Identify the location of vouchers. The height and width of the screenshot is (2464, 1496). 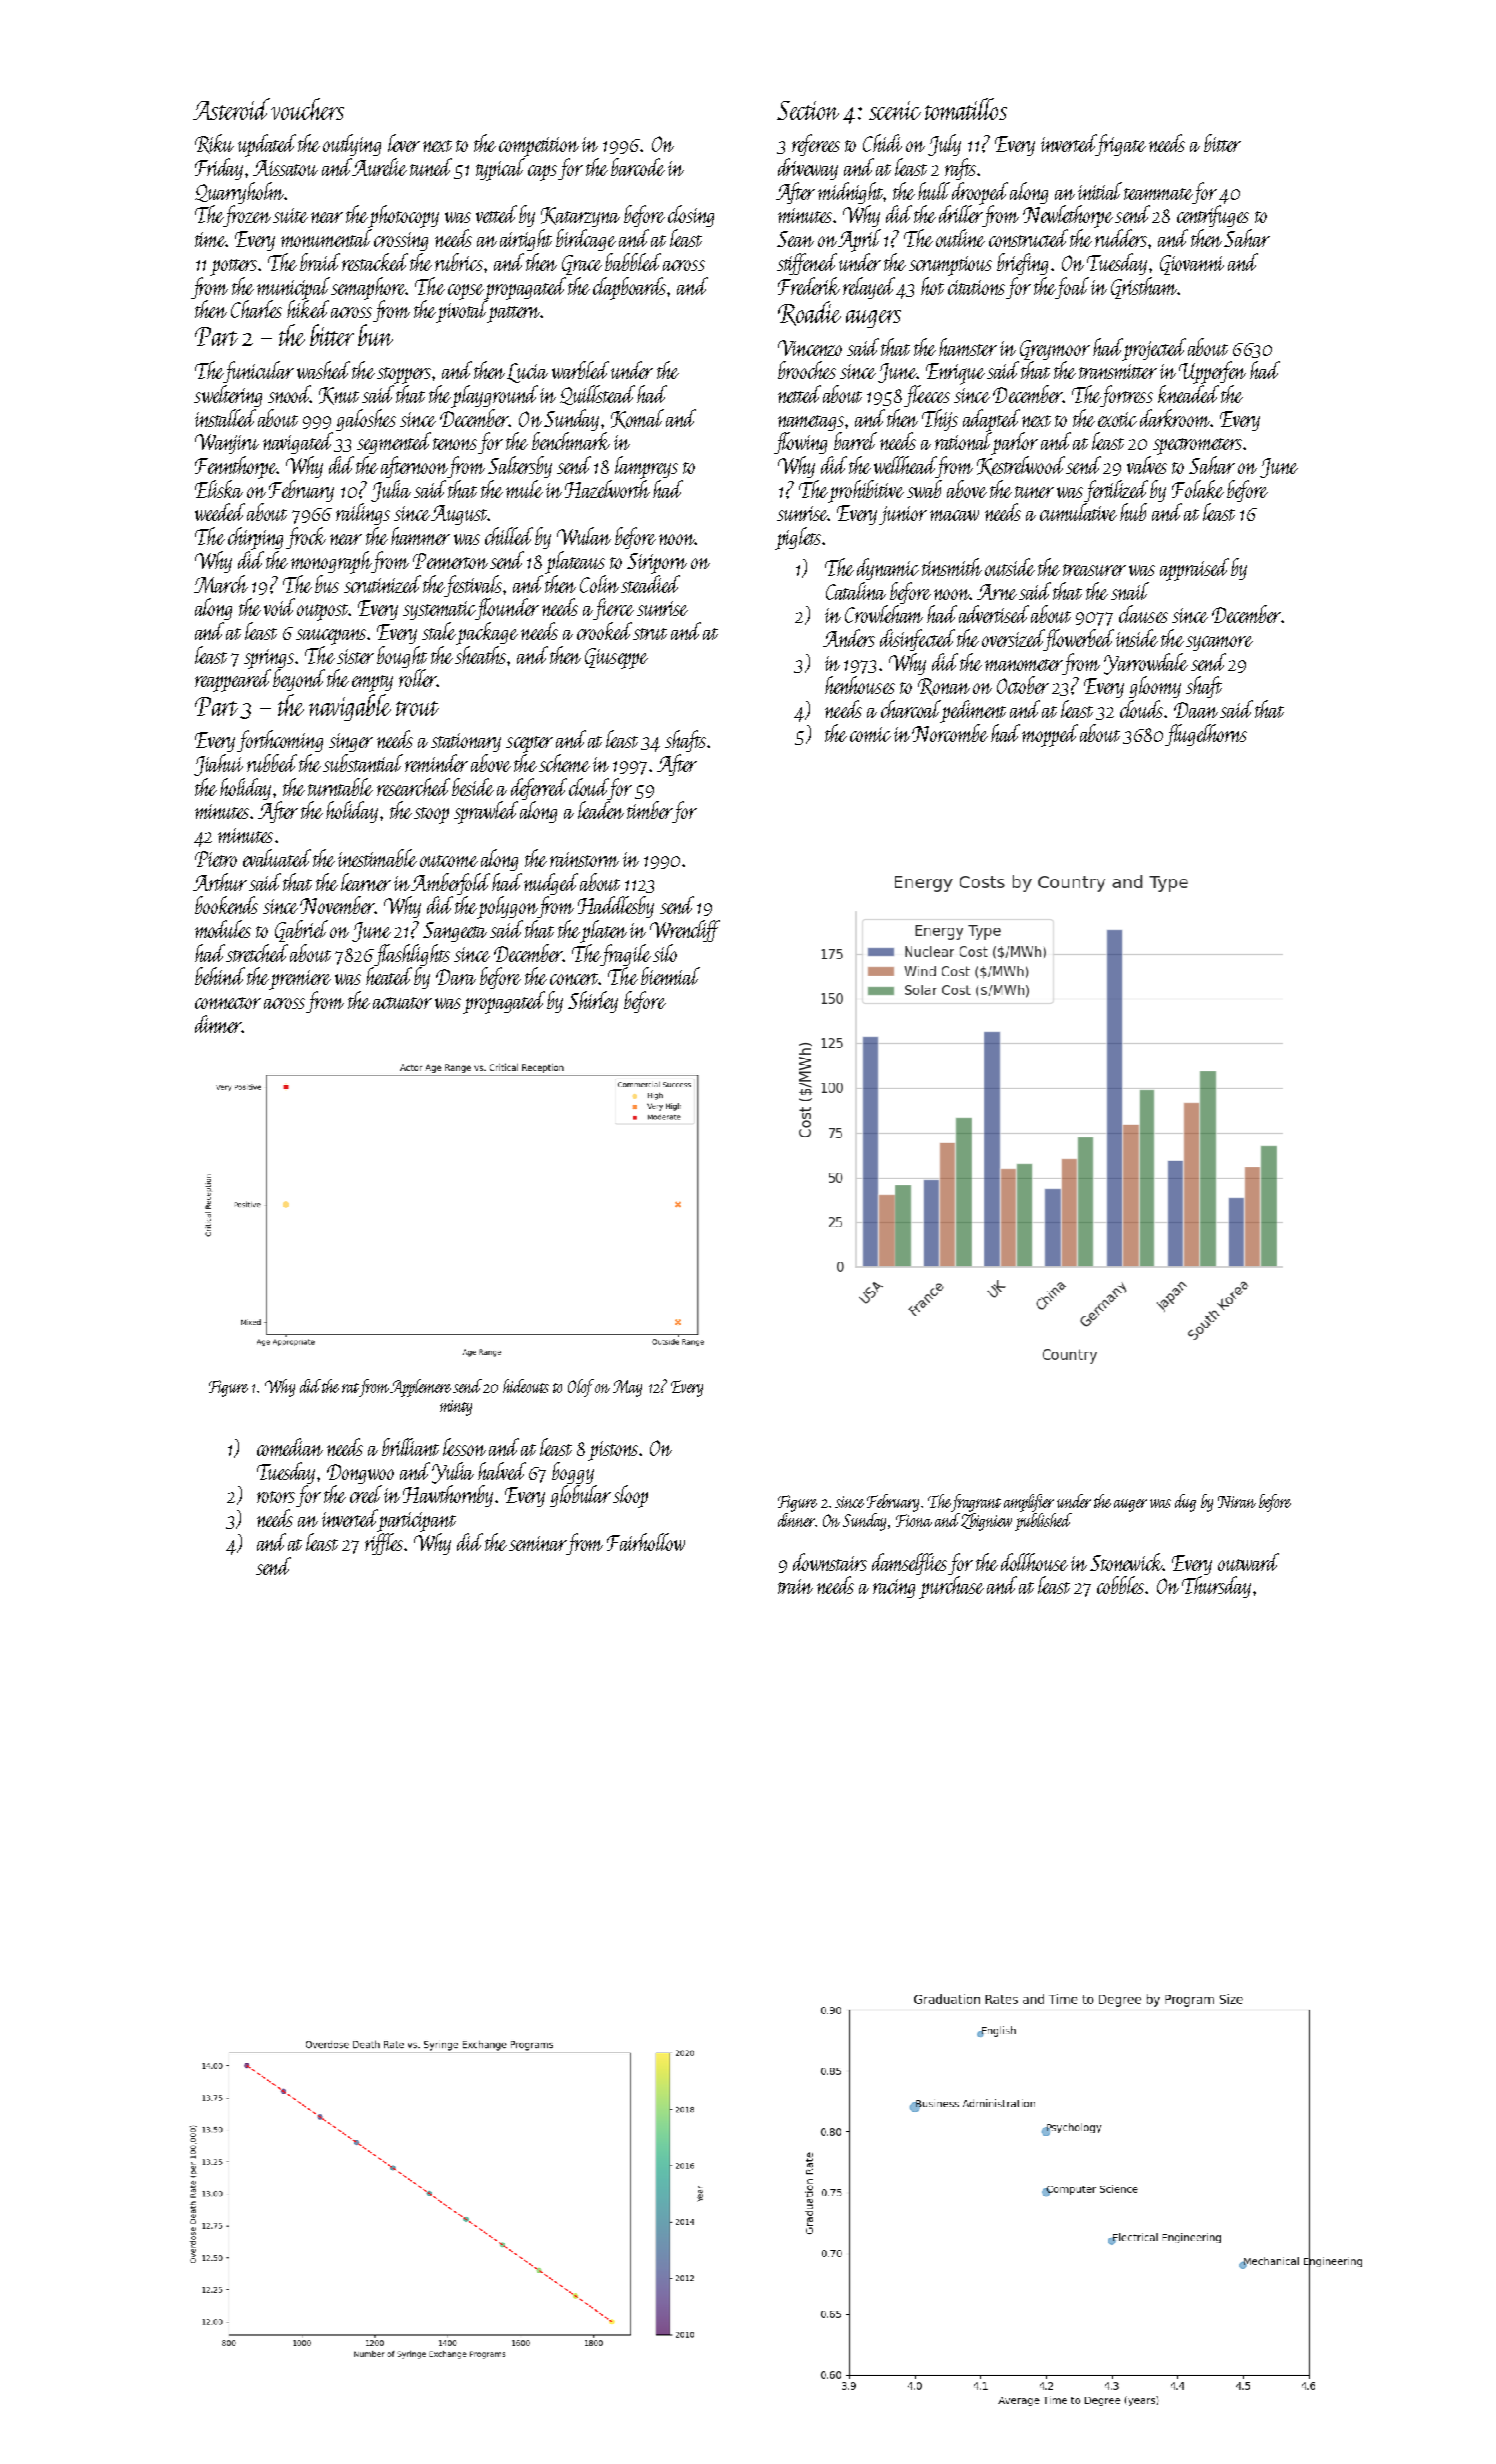
(308, 109).
